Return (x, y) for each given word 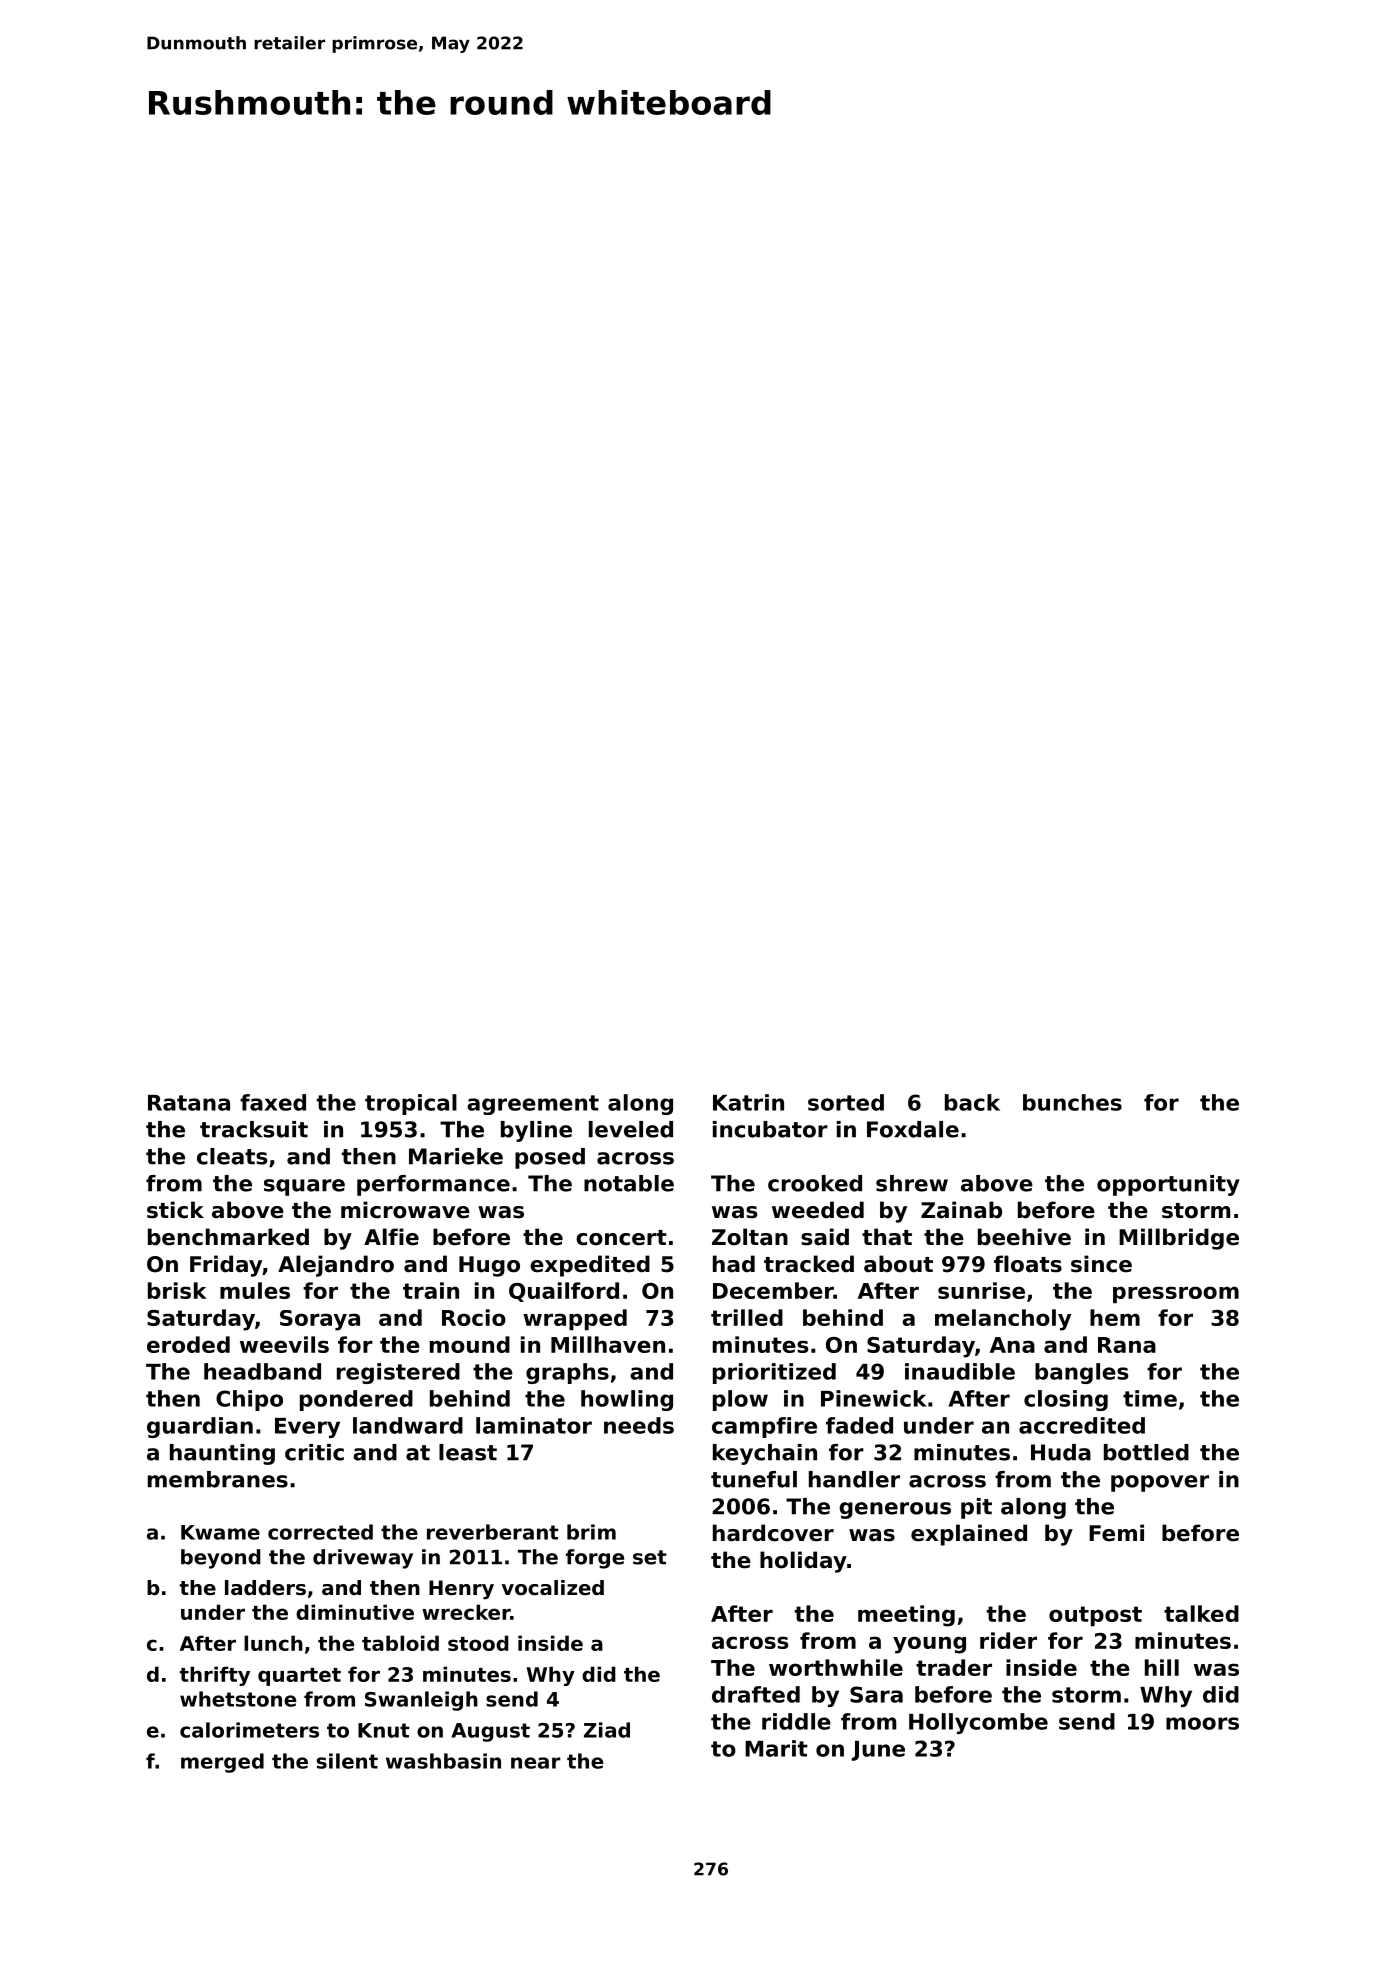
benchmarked (228, 1237)
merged (222, 1763)
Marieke (456, 1156)
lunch (273, 1643)
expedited (590, 1266)
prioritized (774, 1373)
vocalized (553, 1588)
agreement (533, 1105)
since (1101, 1264)
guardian (200, 1427)
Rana (1127, 1345)
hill (1162, 1667)
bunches (1072, 1102)
